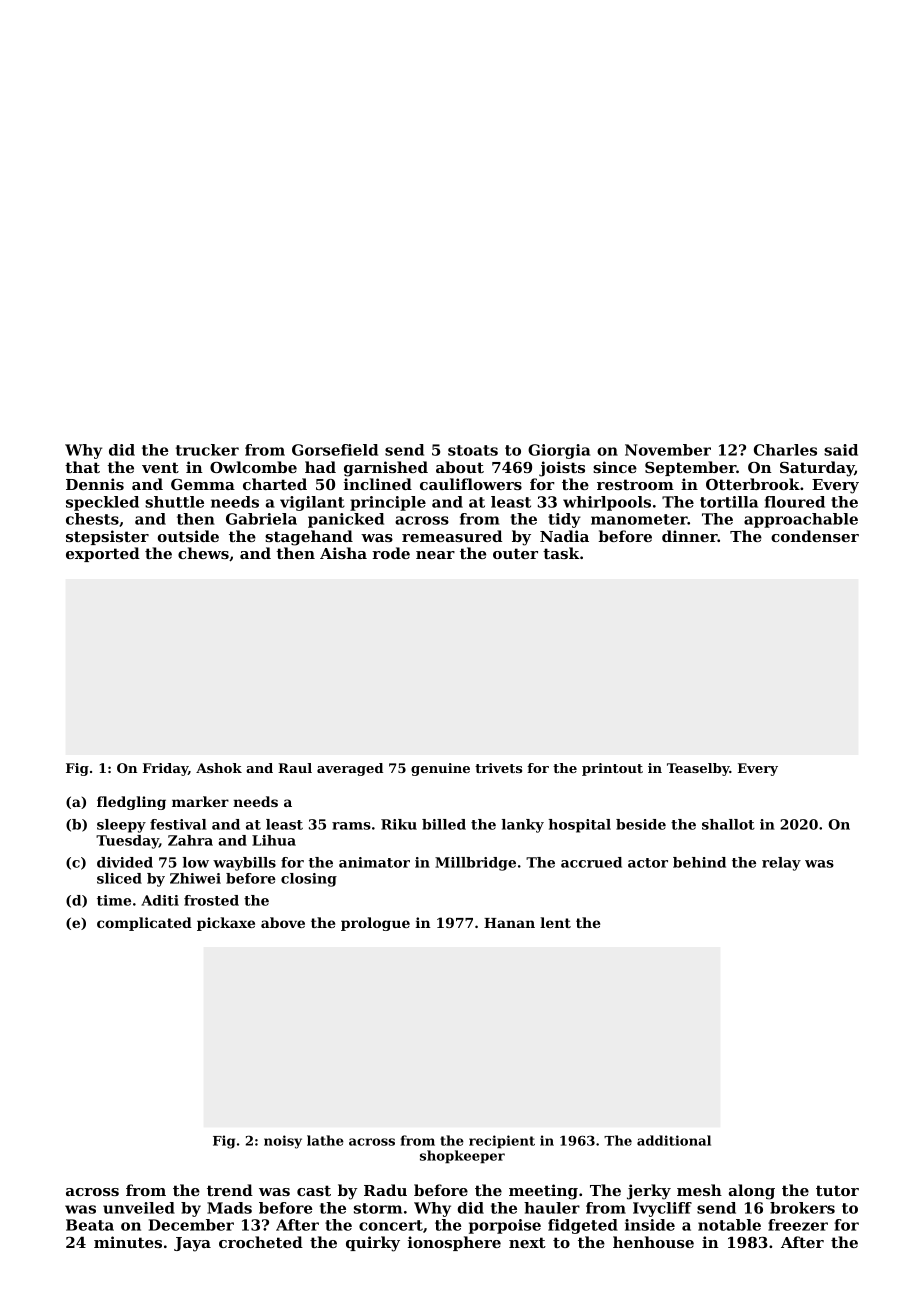 This page has height=1308, width=924. Describe the element at coordinates (559, 451) in the page. I see `Giorgia` at that location.
